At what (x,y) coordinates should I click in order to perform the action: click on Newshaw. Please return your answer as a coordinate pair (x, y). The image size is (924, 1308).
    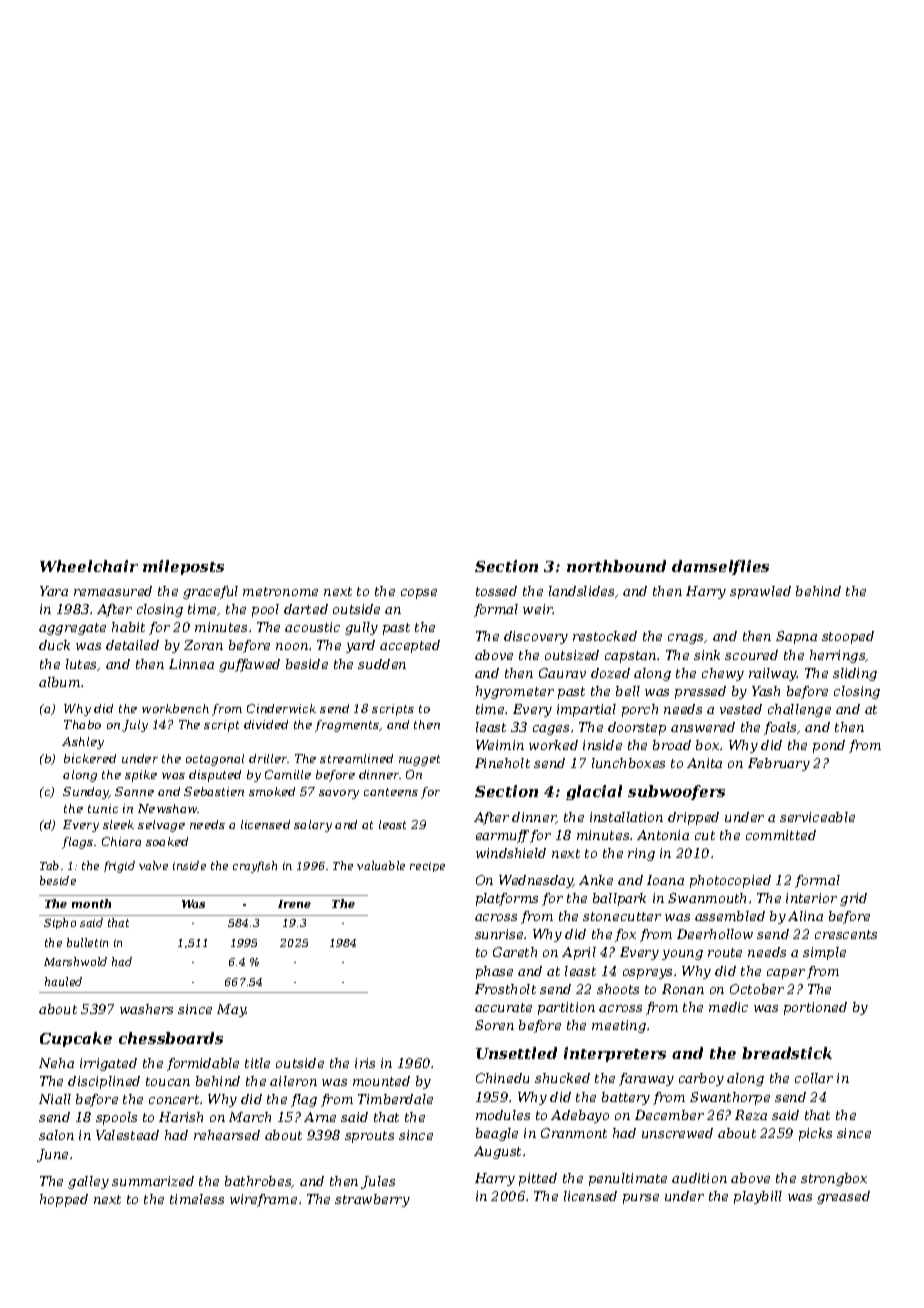
    Looking at the image, I should click on (168, 808).
